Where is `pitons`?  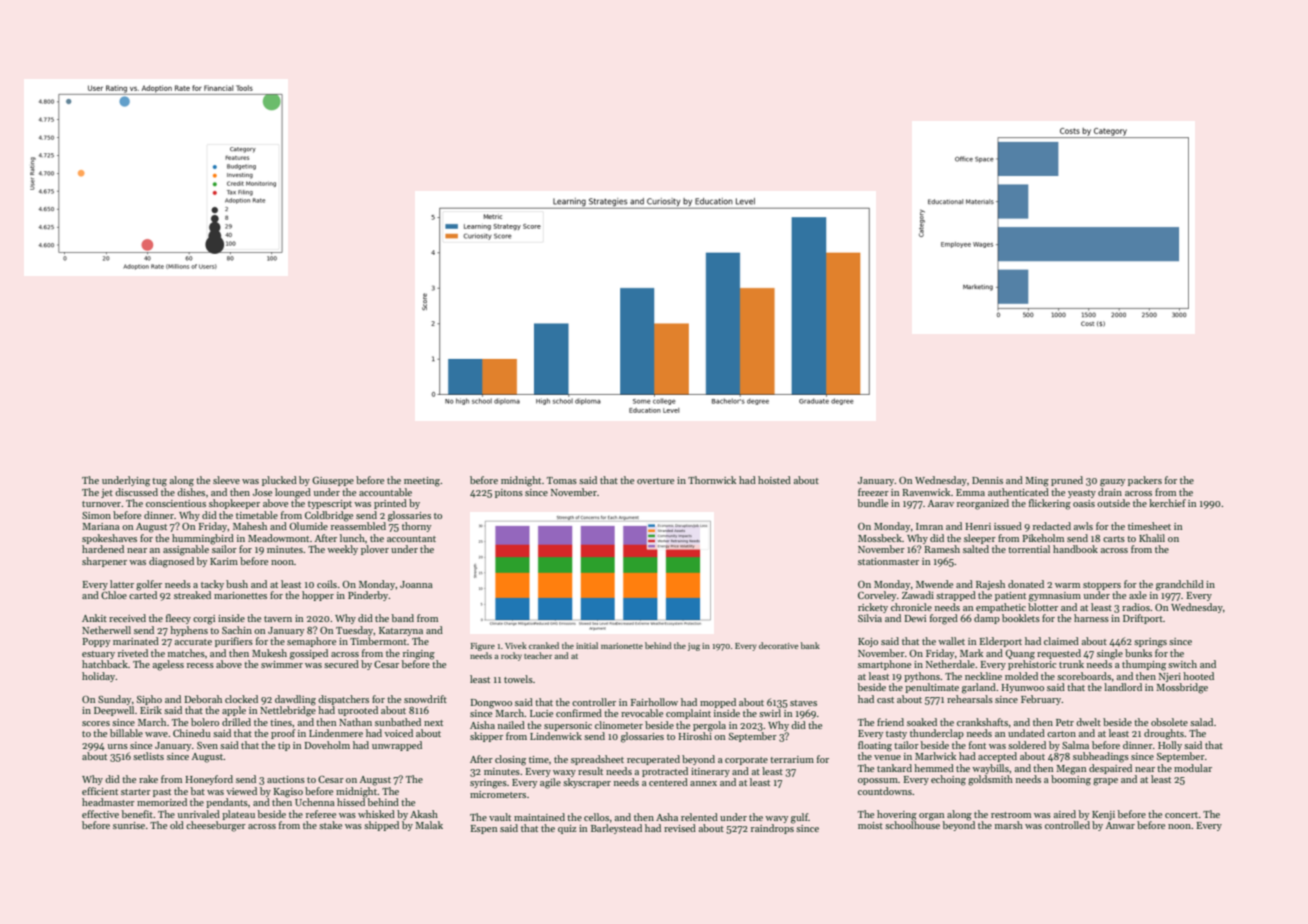
pitons is located at coordinates (509, 493).
